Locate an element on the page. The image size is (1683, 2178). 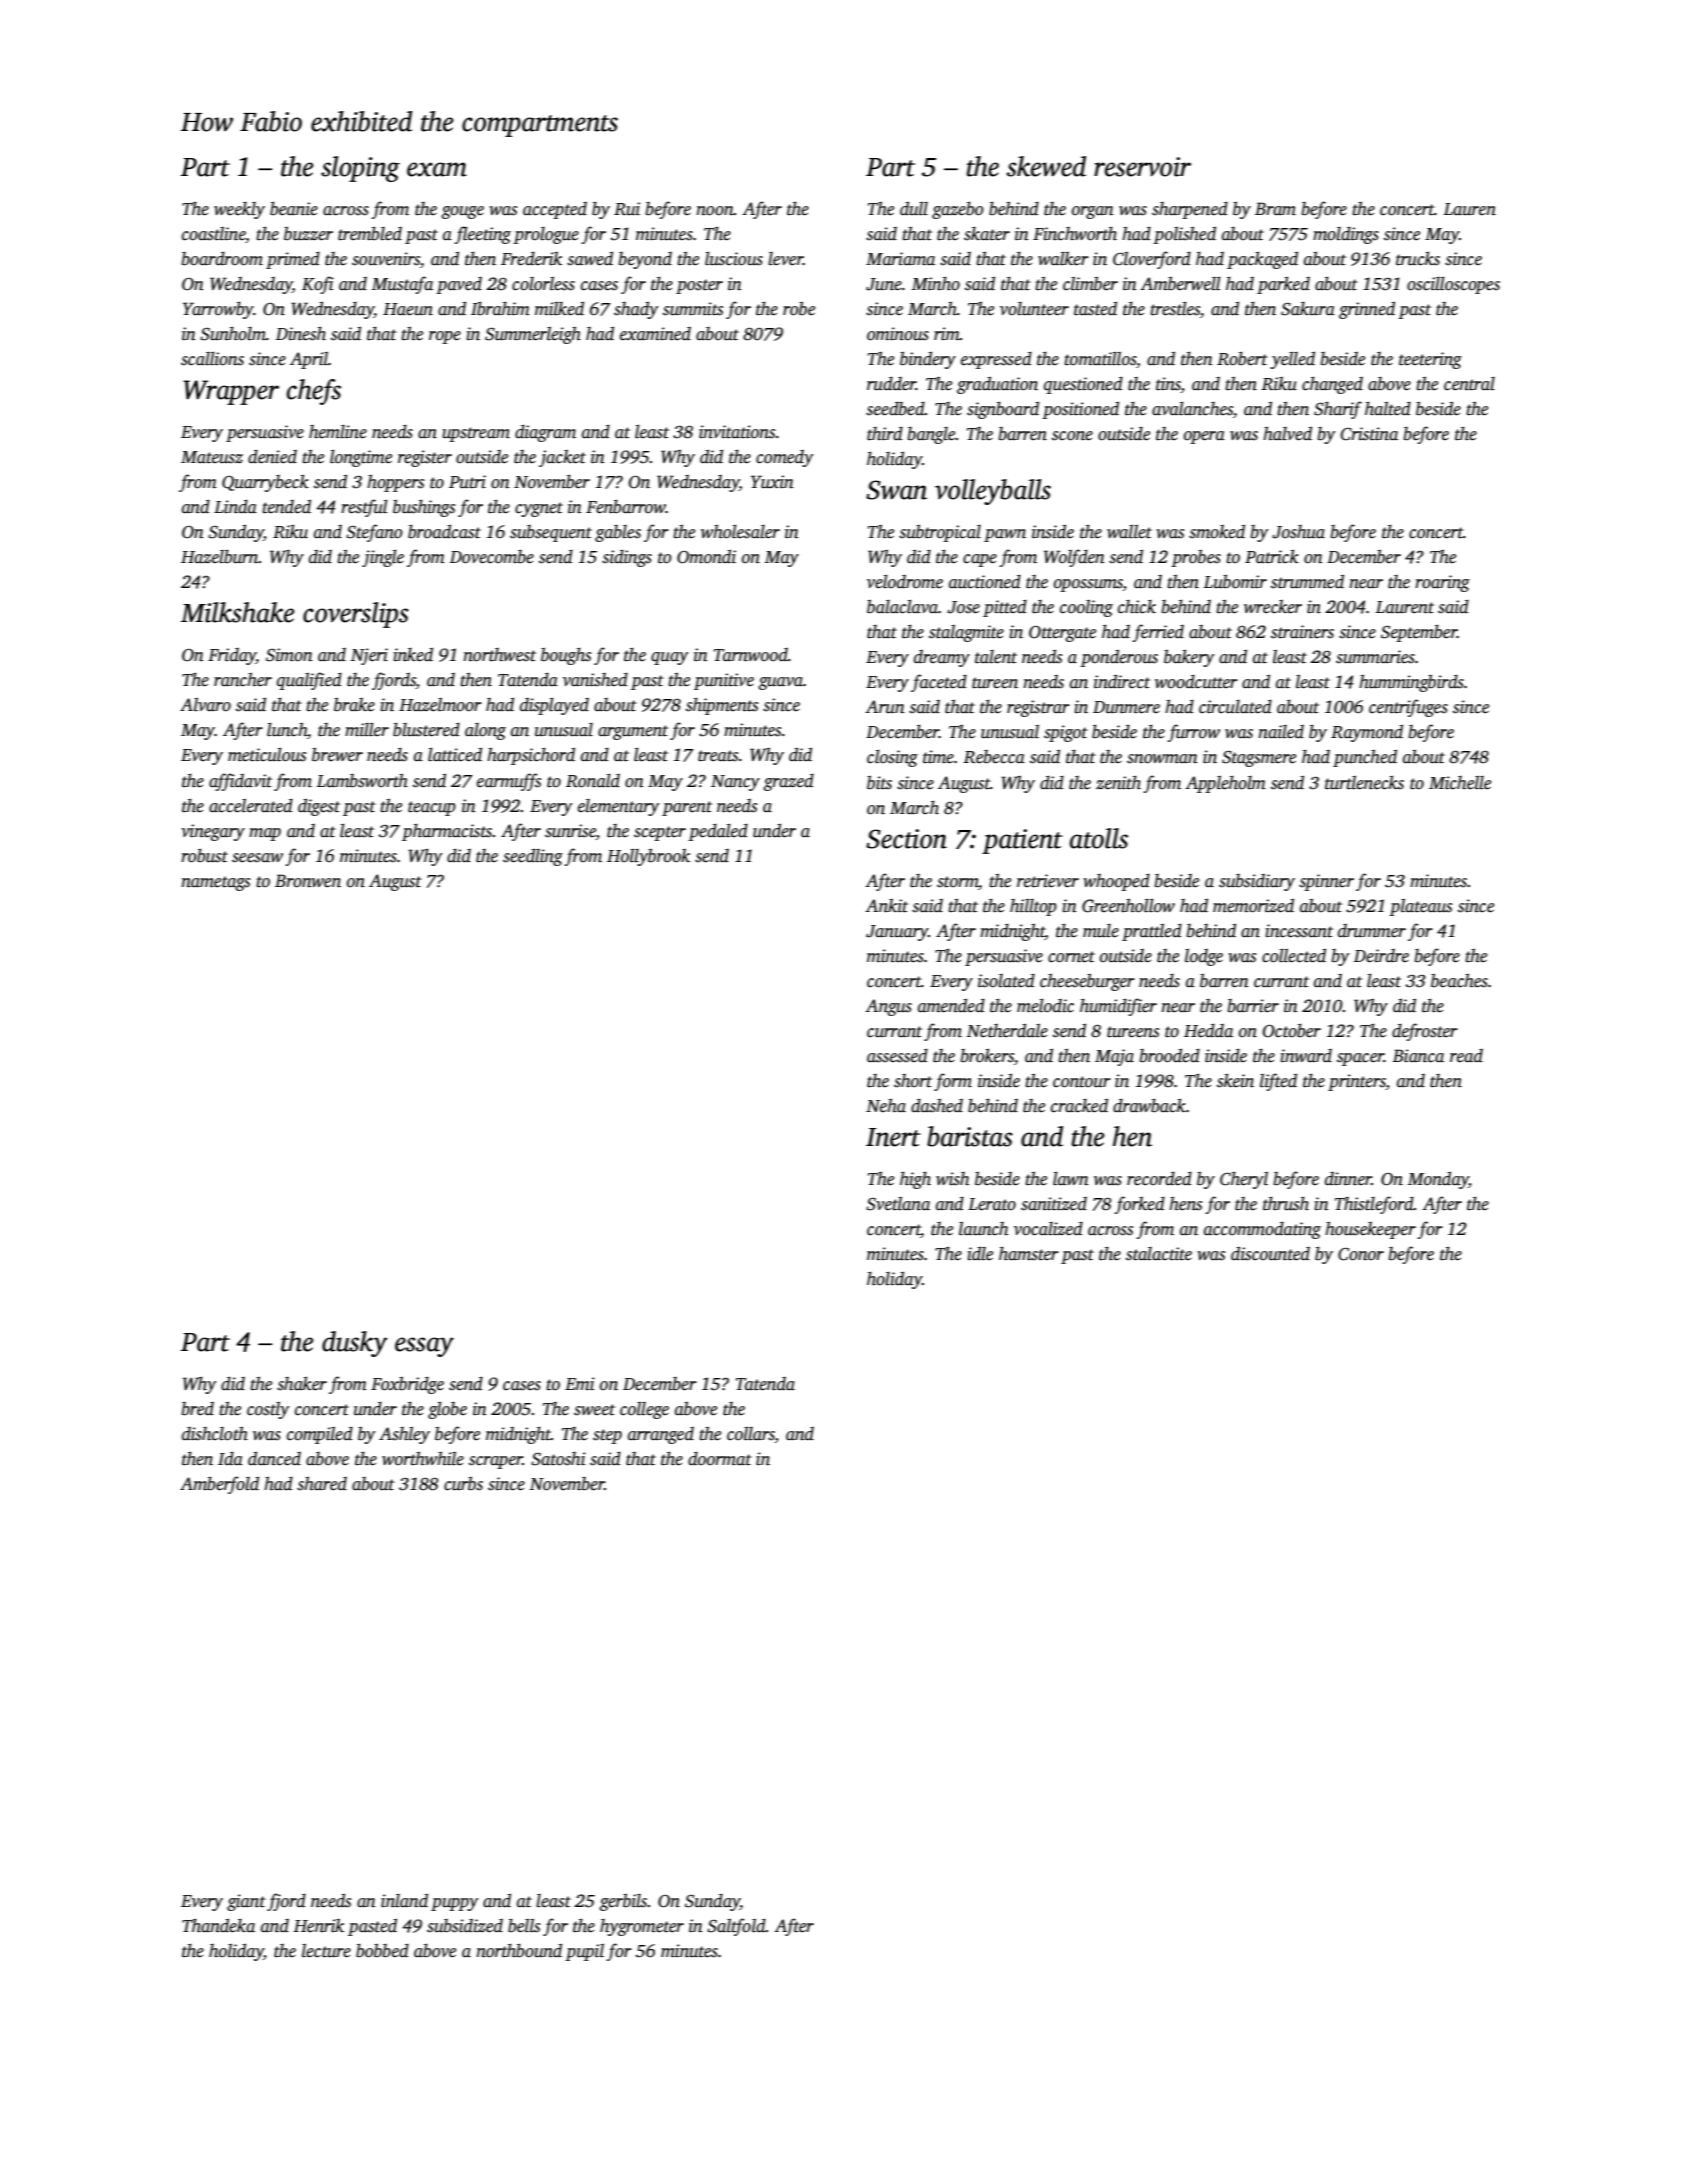
Arun is located at coordinates (885, 707).
